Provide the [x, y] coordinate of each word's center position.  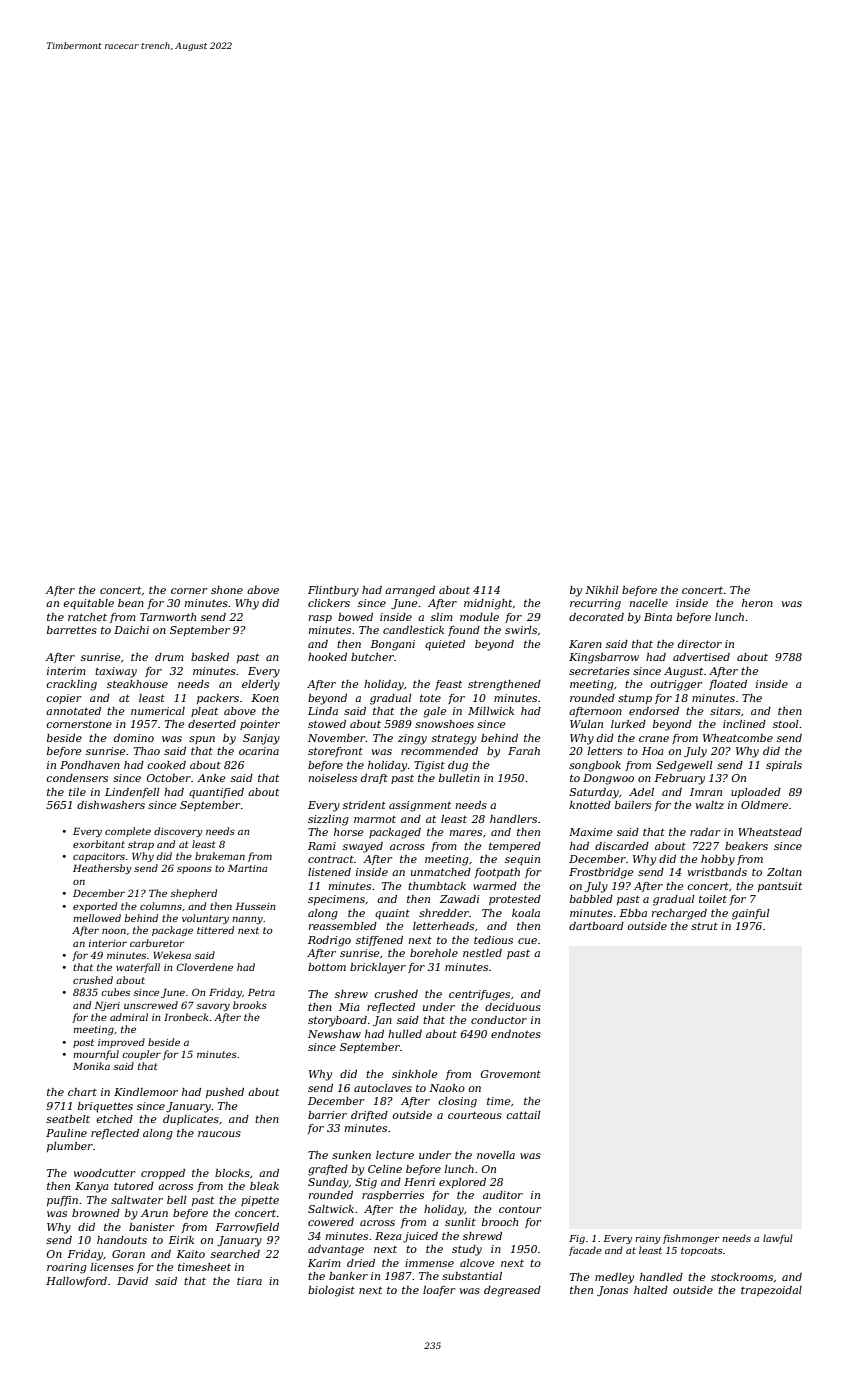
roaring [67, 1268]
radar [705, 832]
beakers [746, 846]
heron [757, 603]
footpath [497, 873]
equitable [88, 604]
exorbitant [99, 844]
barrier [327, 1115]
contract [331, 859]
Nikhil [602, 590]
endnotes [516, 1034]
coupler [141, 1055]
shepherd [194, 894]
